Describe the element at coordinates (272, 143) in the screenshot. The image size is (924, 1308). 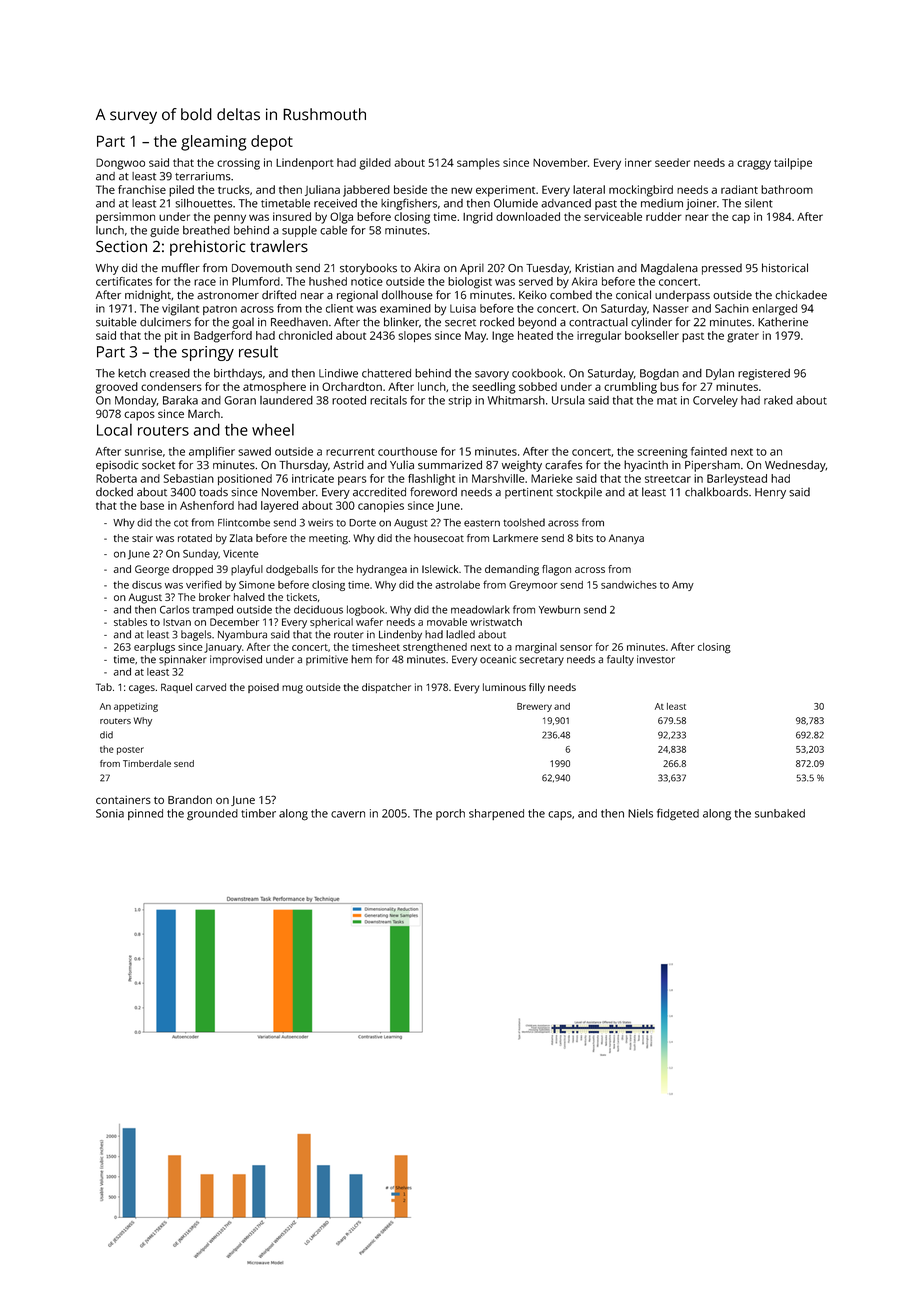
I see `depot` at that location.
